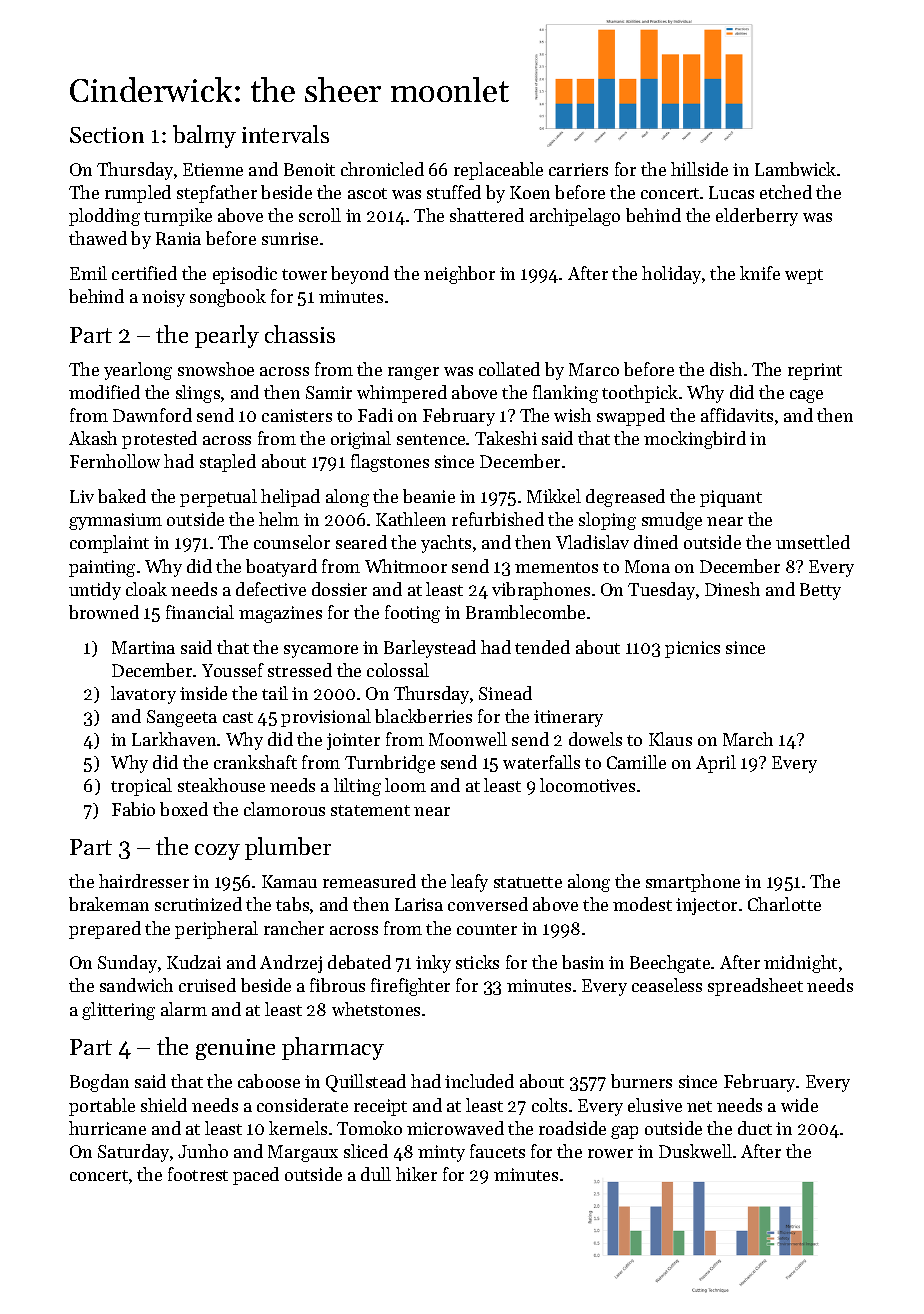 The image size is (924, 1314). What do you see at coordinates (118, 1011) in the screenshot?
I see `glittering` at bounding box center [118, 1011].
